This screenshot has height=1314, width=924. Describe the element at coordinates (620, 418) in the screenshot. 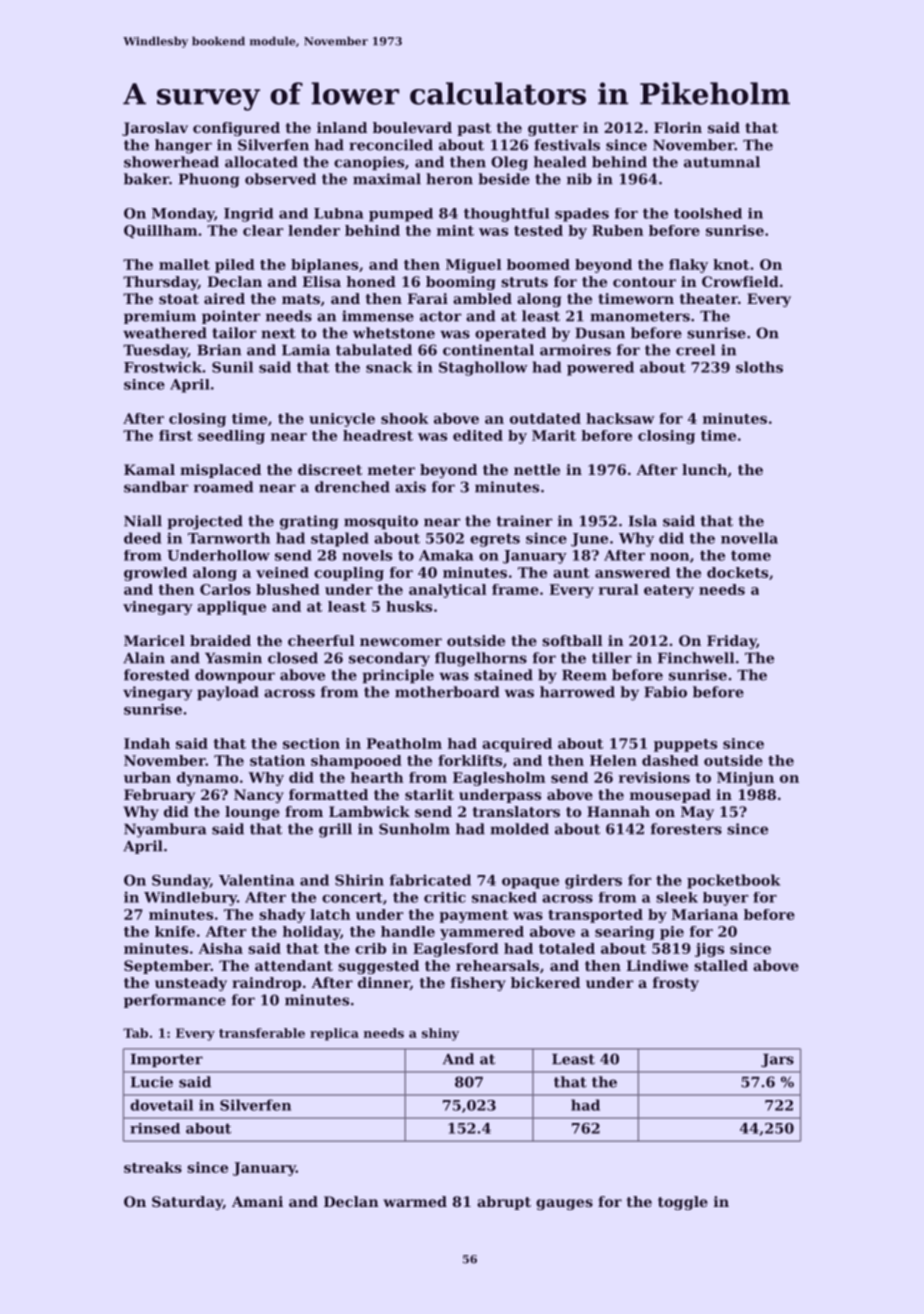

I see `hacksaw` at that location.
